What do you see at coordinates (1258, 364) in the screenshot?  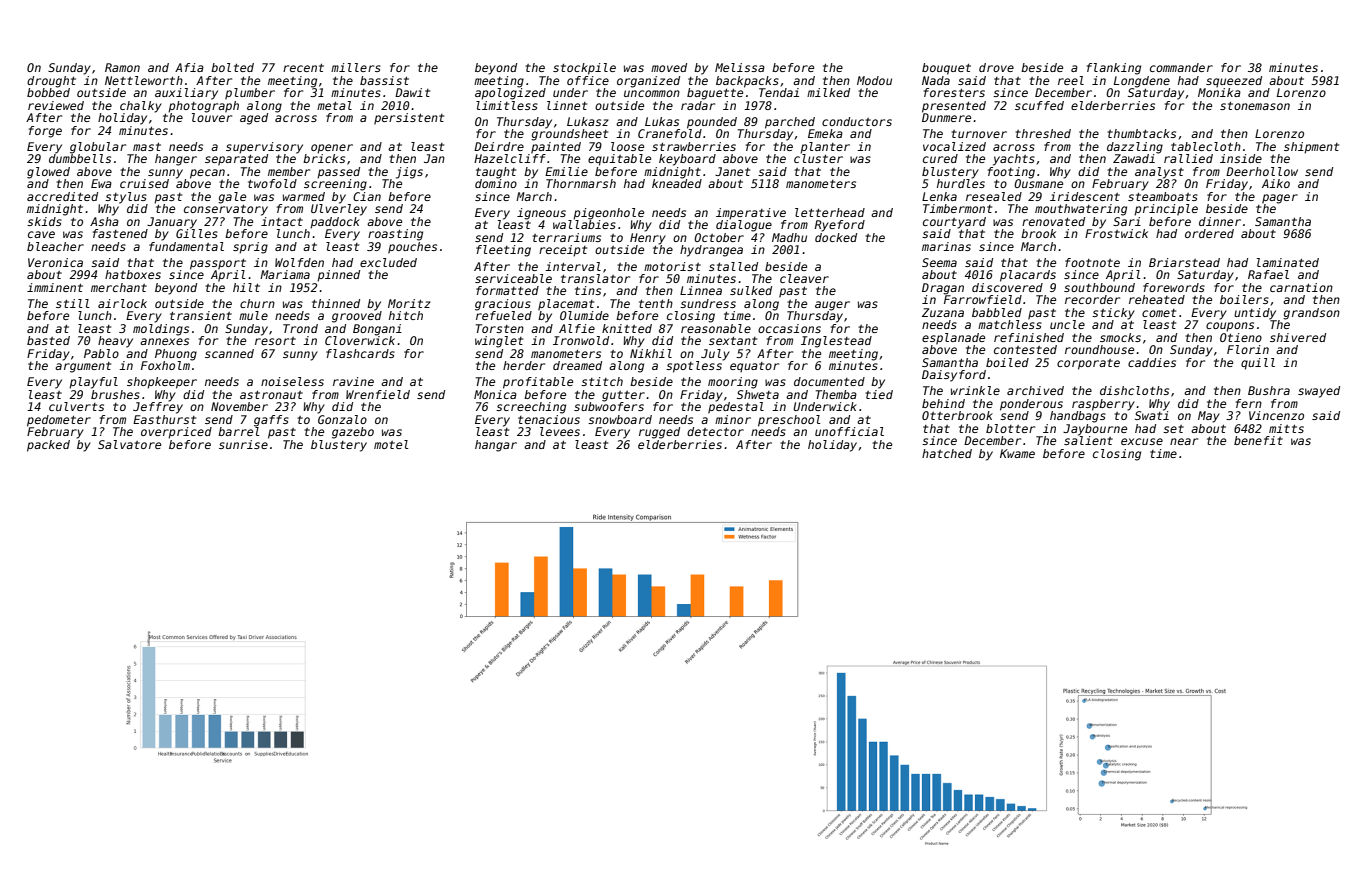 I see `quill` at bounding box center [1258, 364].
